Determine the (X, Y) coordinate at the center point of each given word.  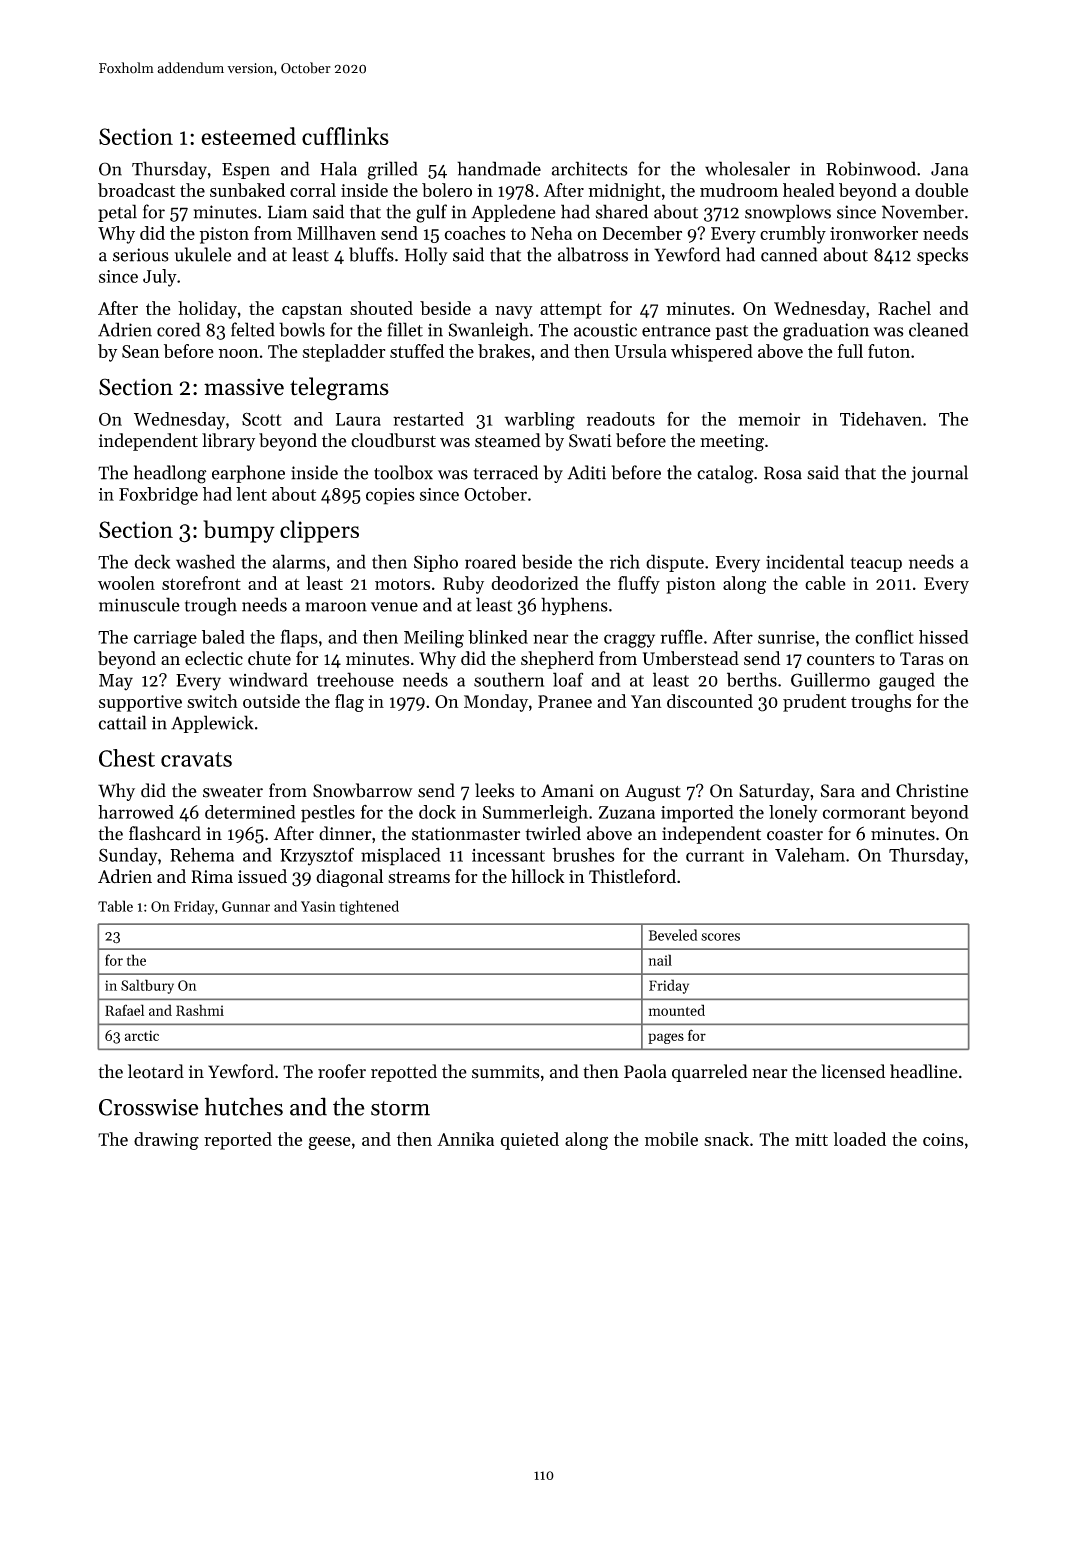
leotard (156, 1071)
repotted (404, 1073)
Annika (465, 1139)
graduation (826, 331)
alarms (298, 561)
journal (939, 474)
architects (589, 168)
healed (809, 190)
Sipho (436, 563)
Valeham (810, 854)
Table (115, 906)
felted (253, 329)
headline (923, 1071)
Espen (246, 171)
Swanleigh (488, 331)
